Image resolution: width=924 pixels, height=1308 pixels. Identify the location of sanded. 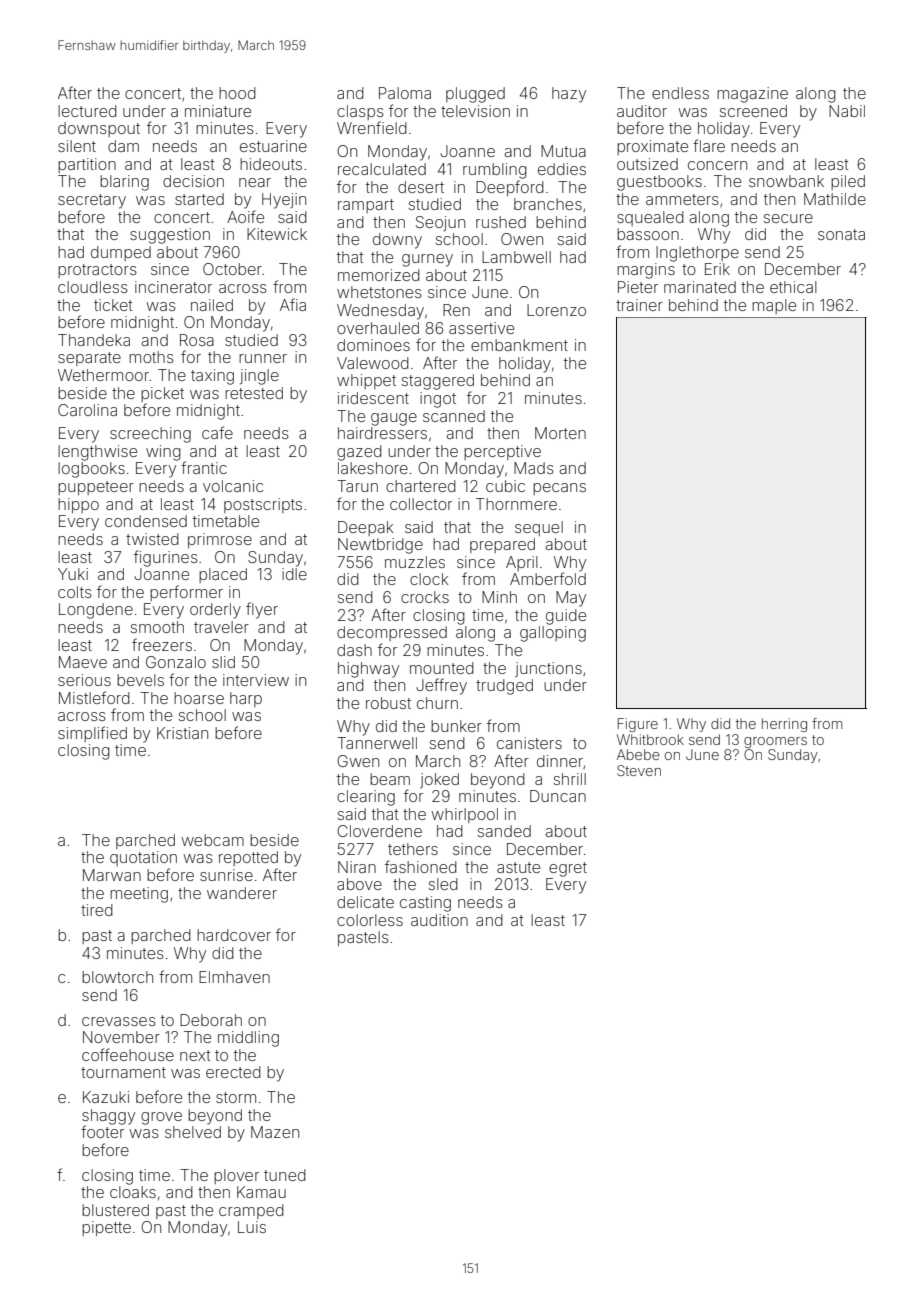
(504, 831).
